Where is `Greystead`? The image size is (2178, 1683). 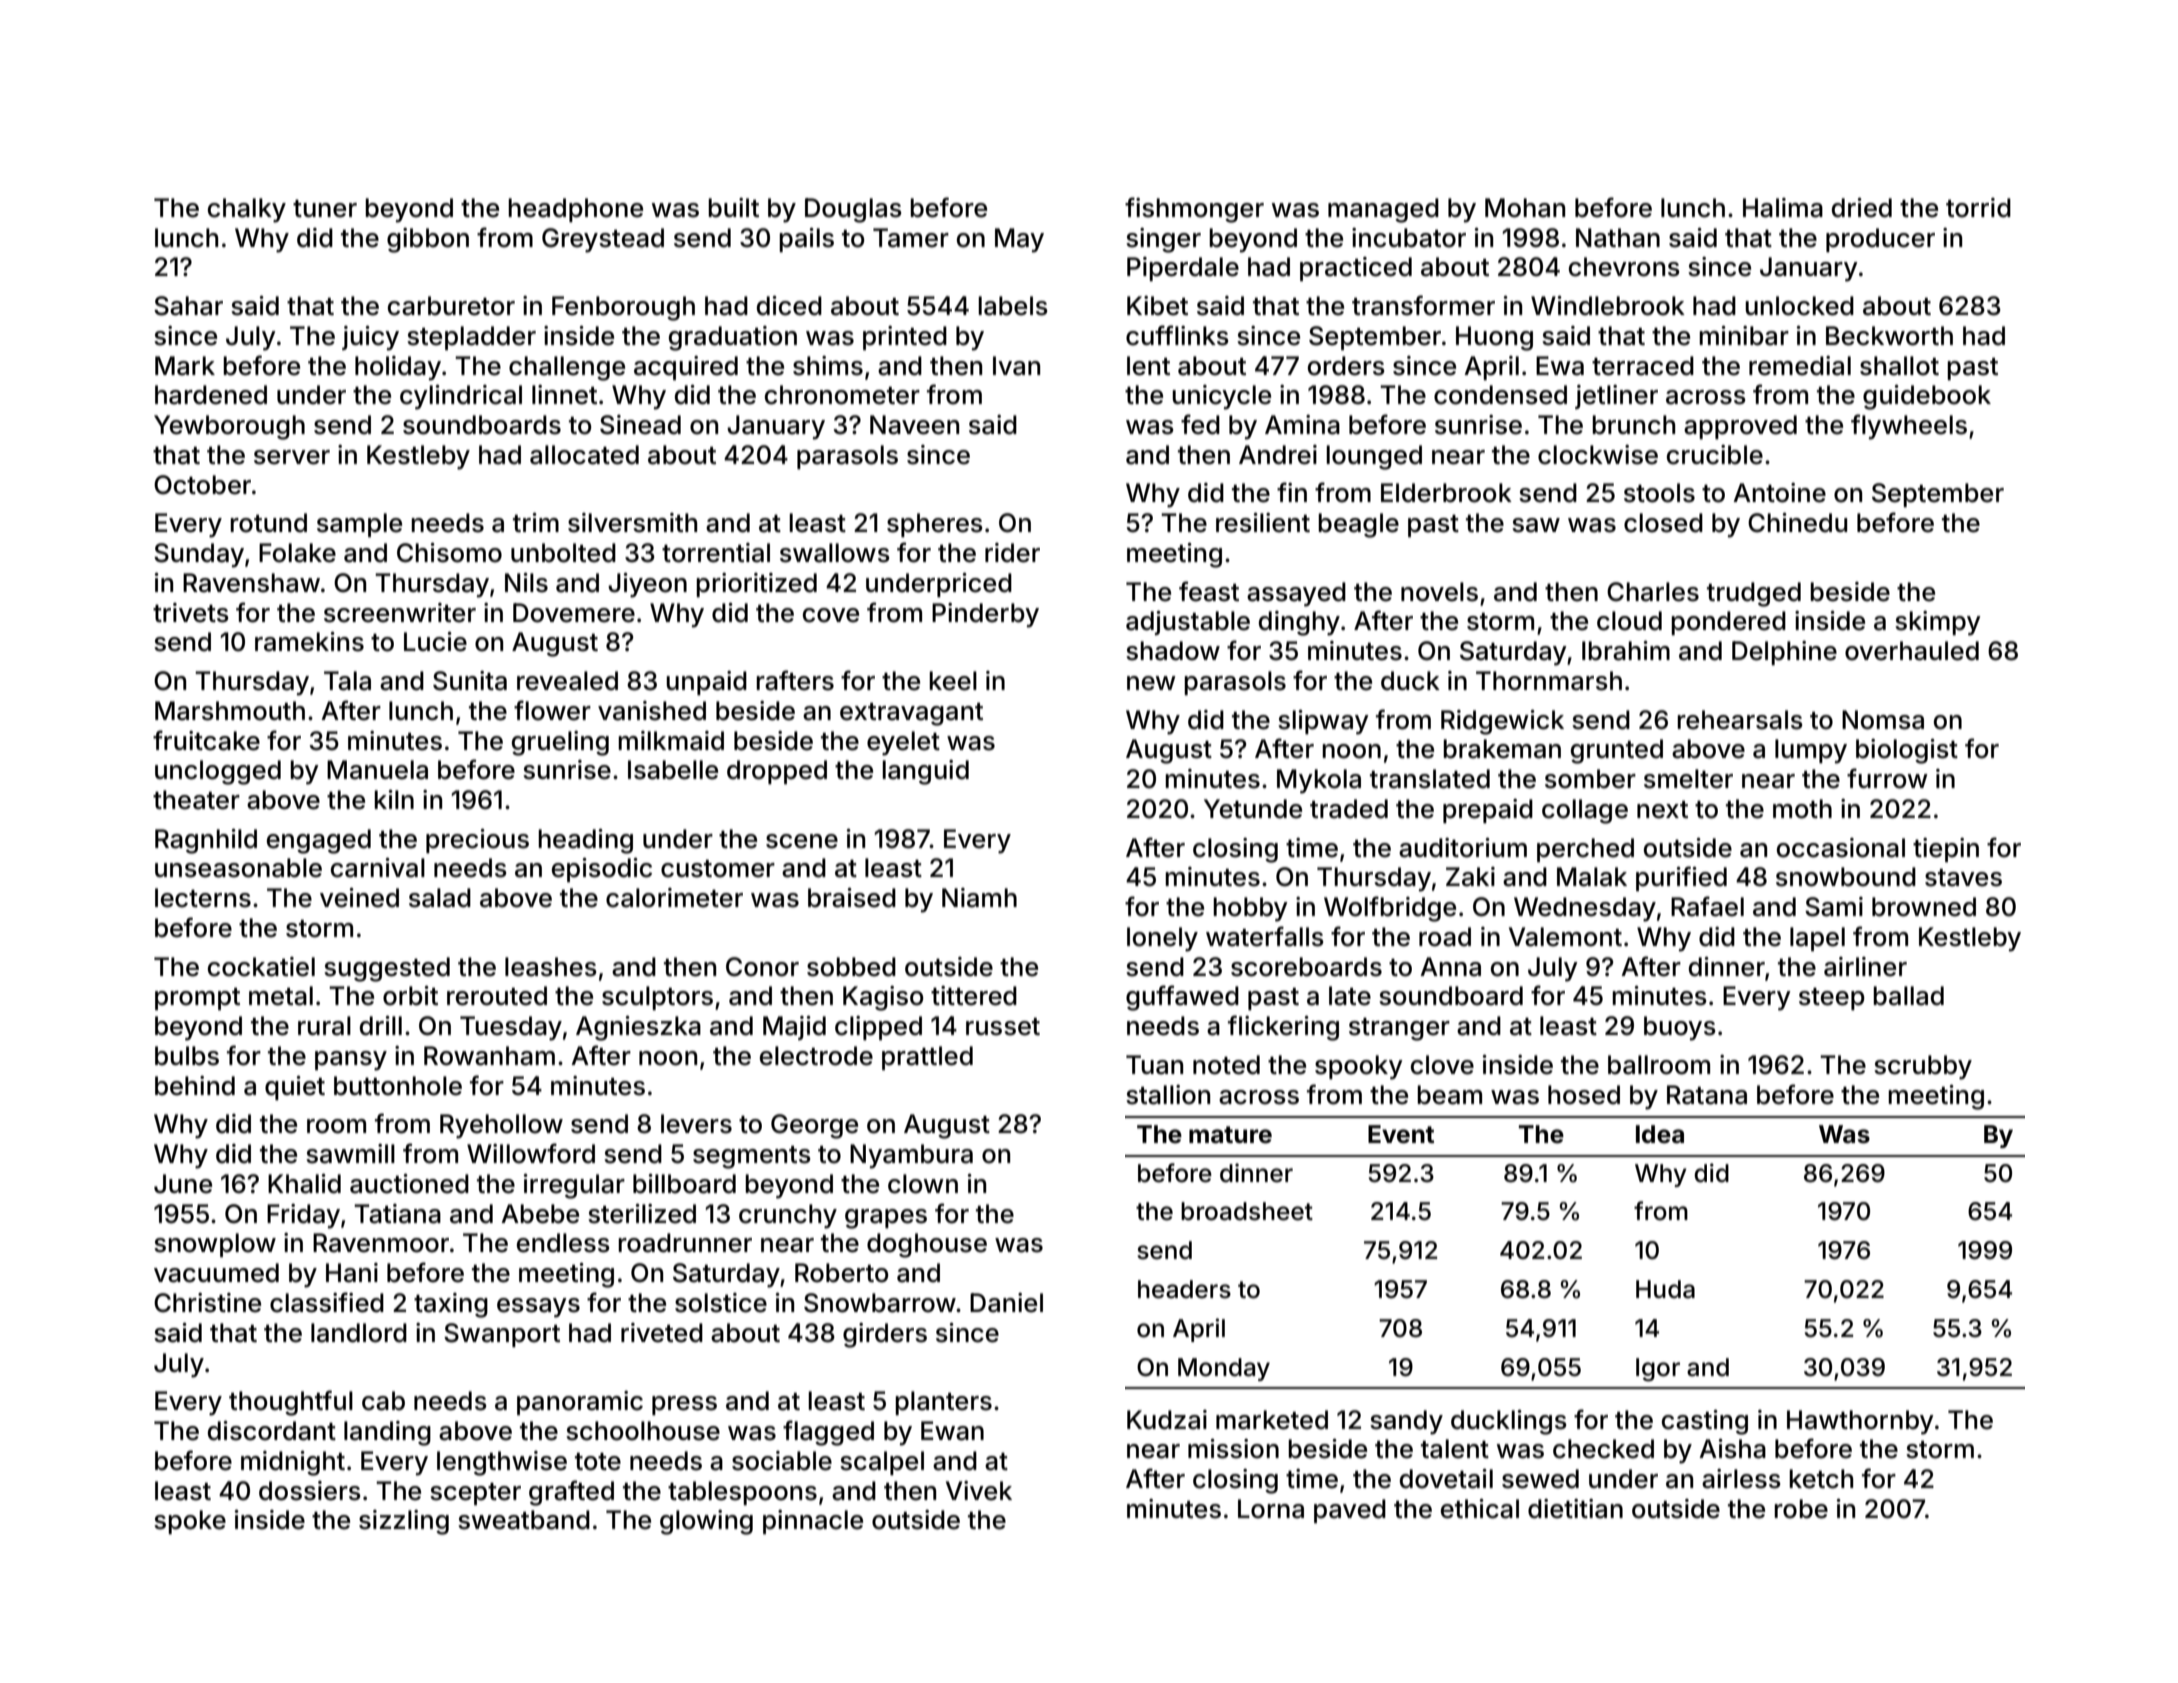 Greystead is located at coordinates (603, 240).
